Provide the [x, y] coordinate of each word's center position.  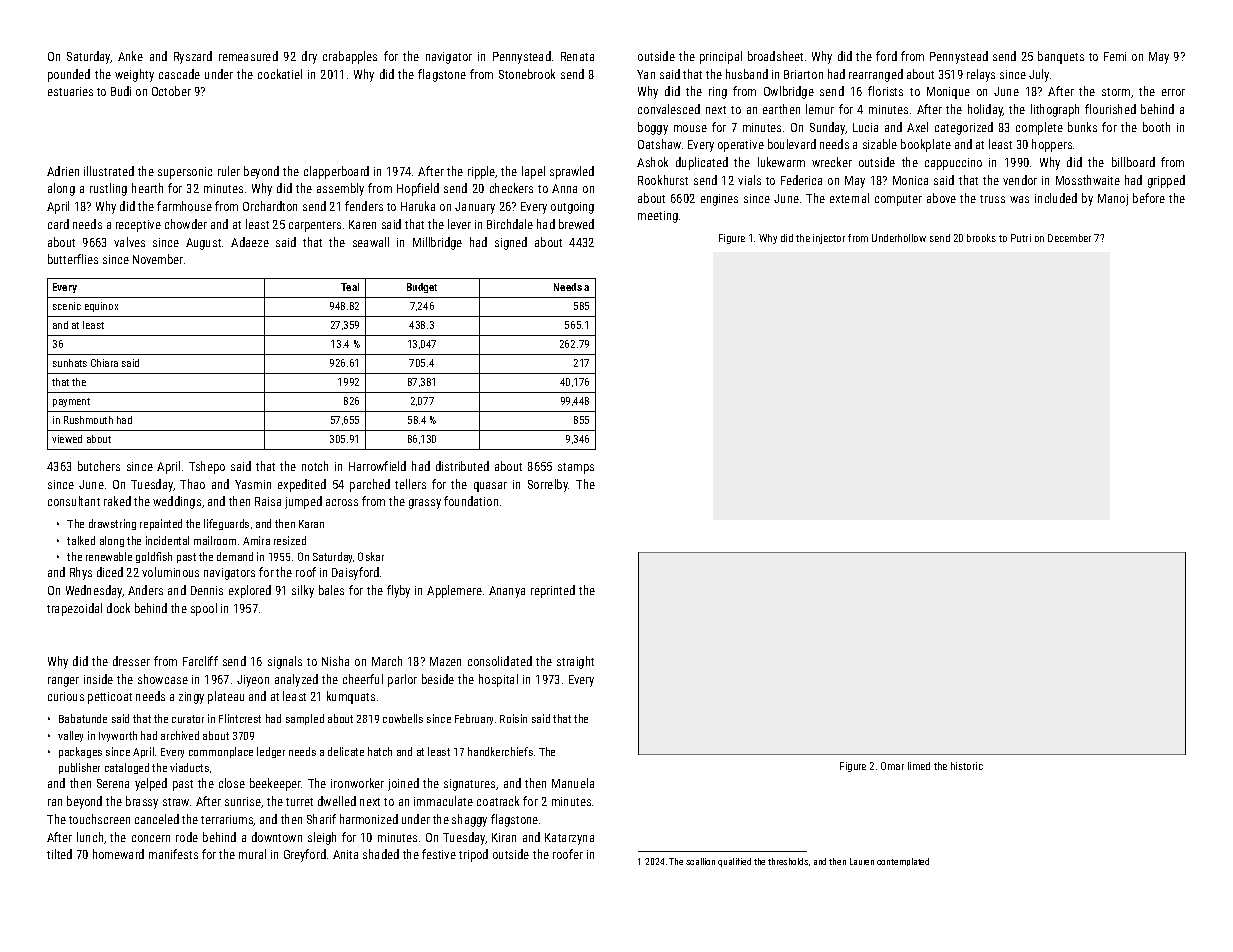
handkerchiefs [500, 751]
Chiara [104, 363]
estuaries [70, 91]
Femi [1115, 56]
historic [967, 766]
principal [721, 57]
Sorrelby [548, 485]
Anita [345, 854]
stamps [576, 468]
